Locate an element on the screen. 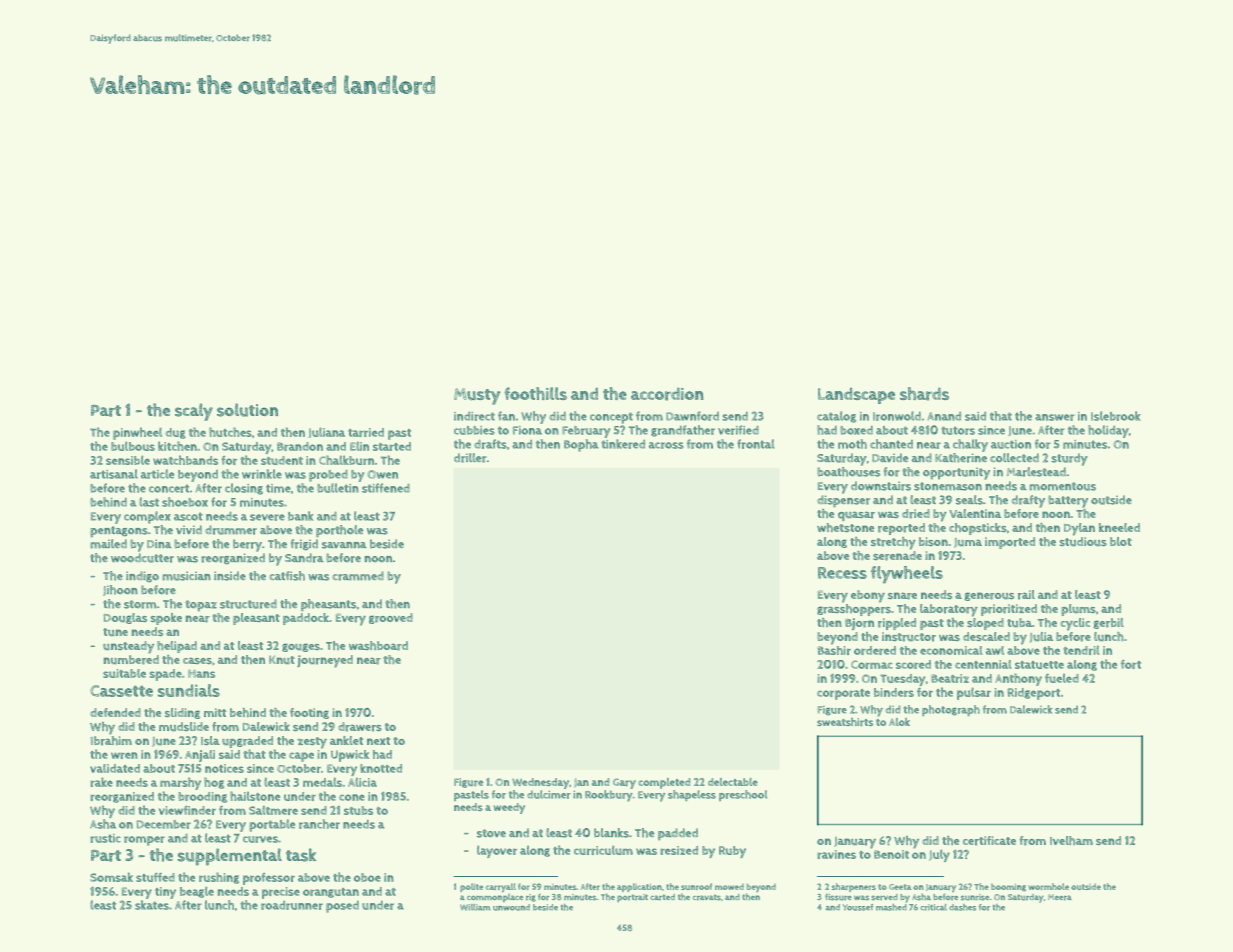 This screenshot has width=1233, height=952. delectable is located at coordinates (733, 782).
